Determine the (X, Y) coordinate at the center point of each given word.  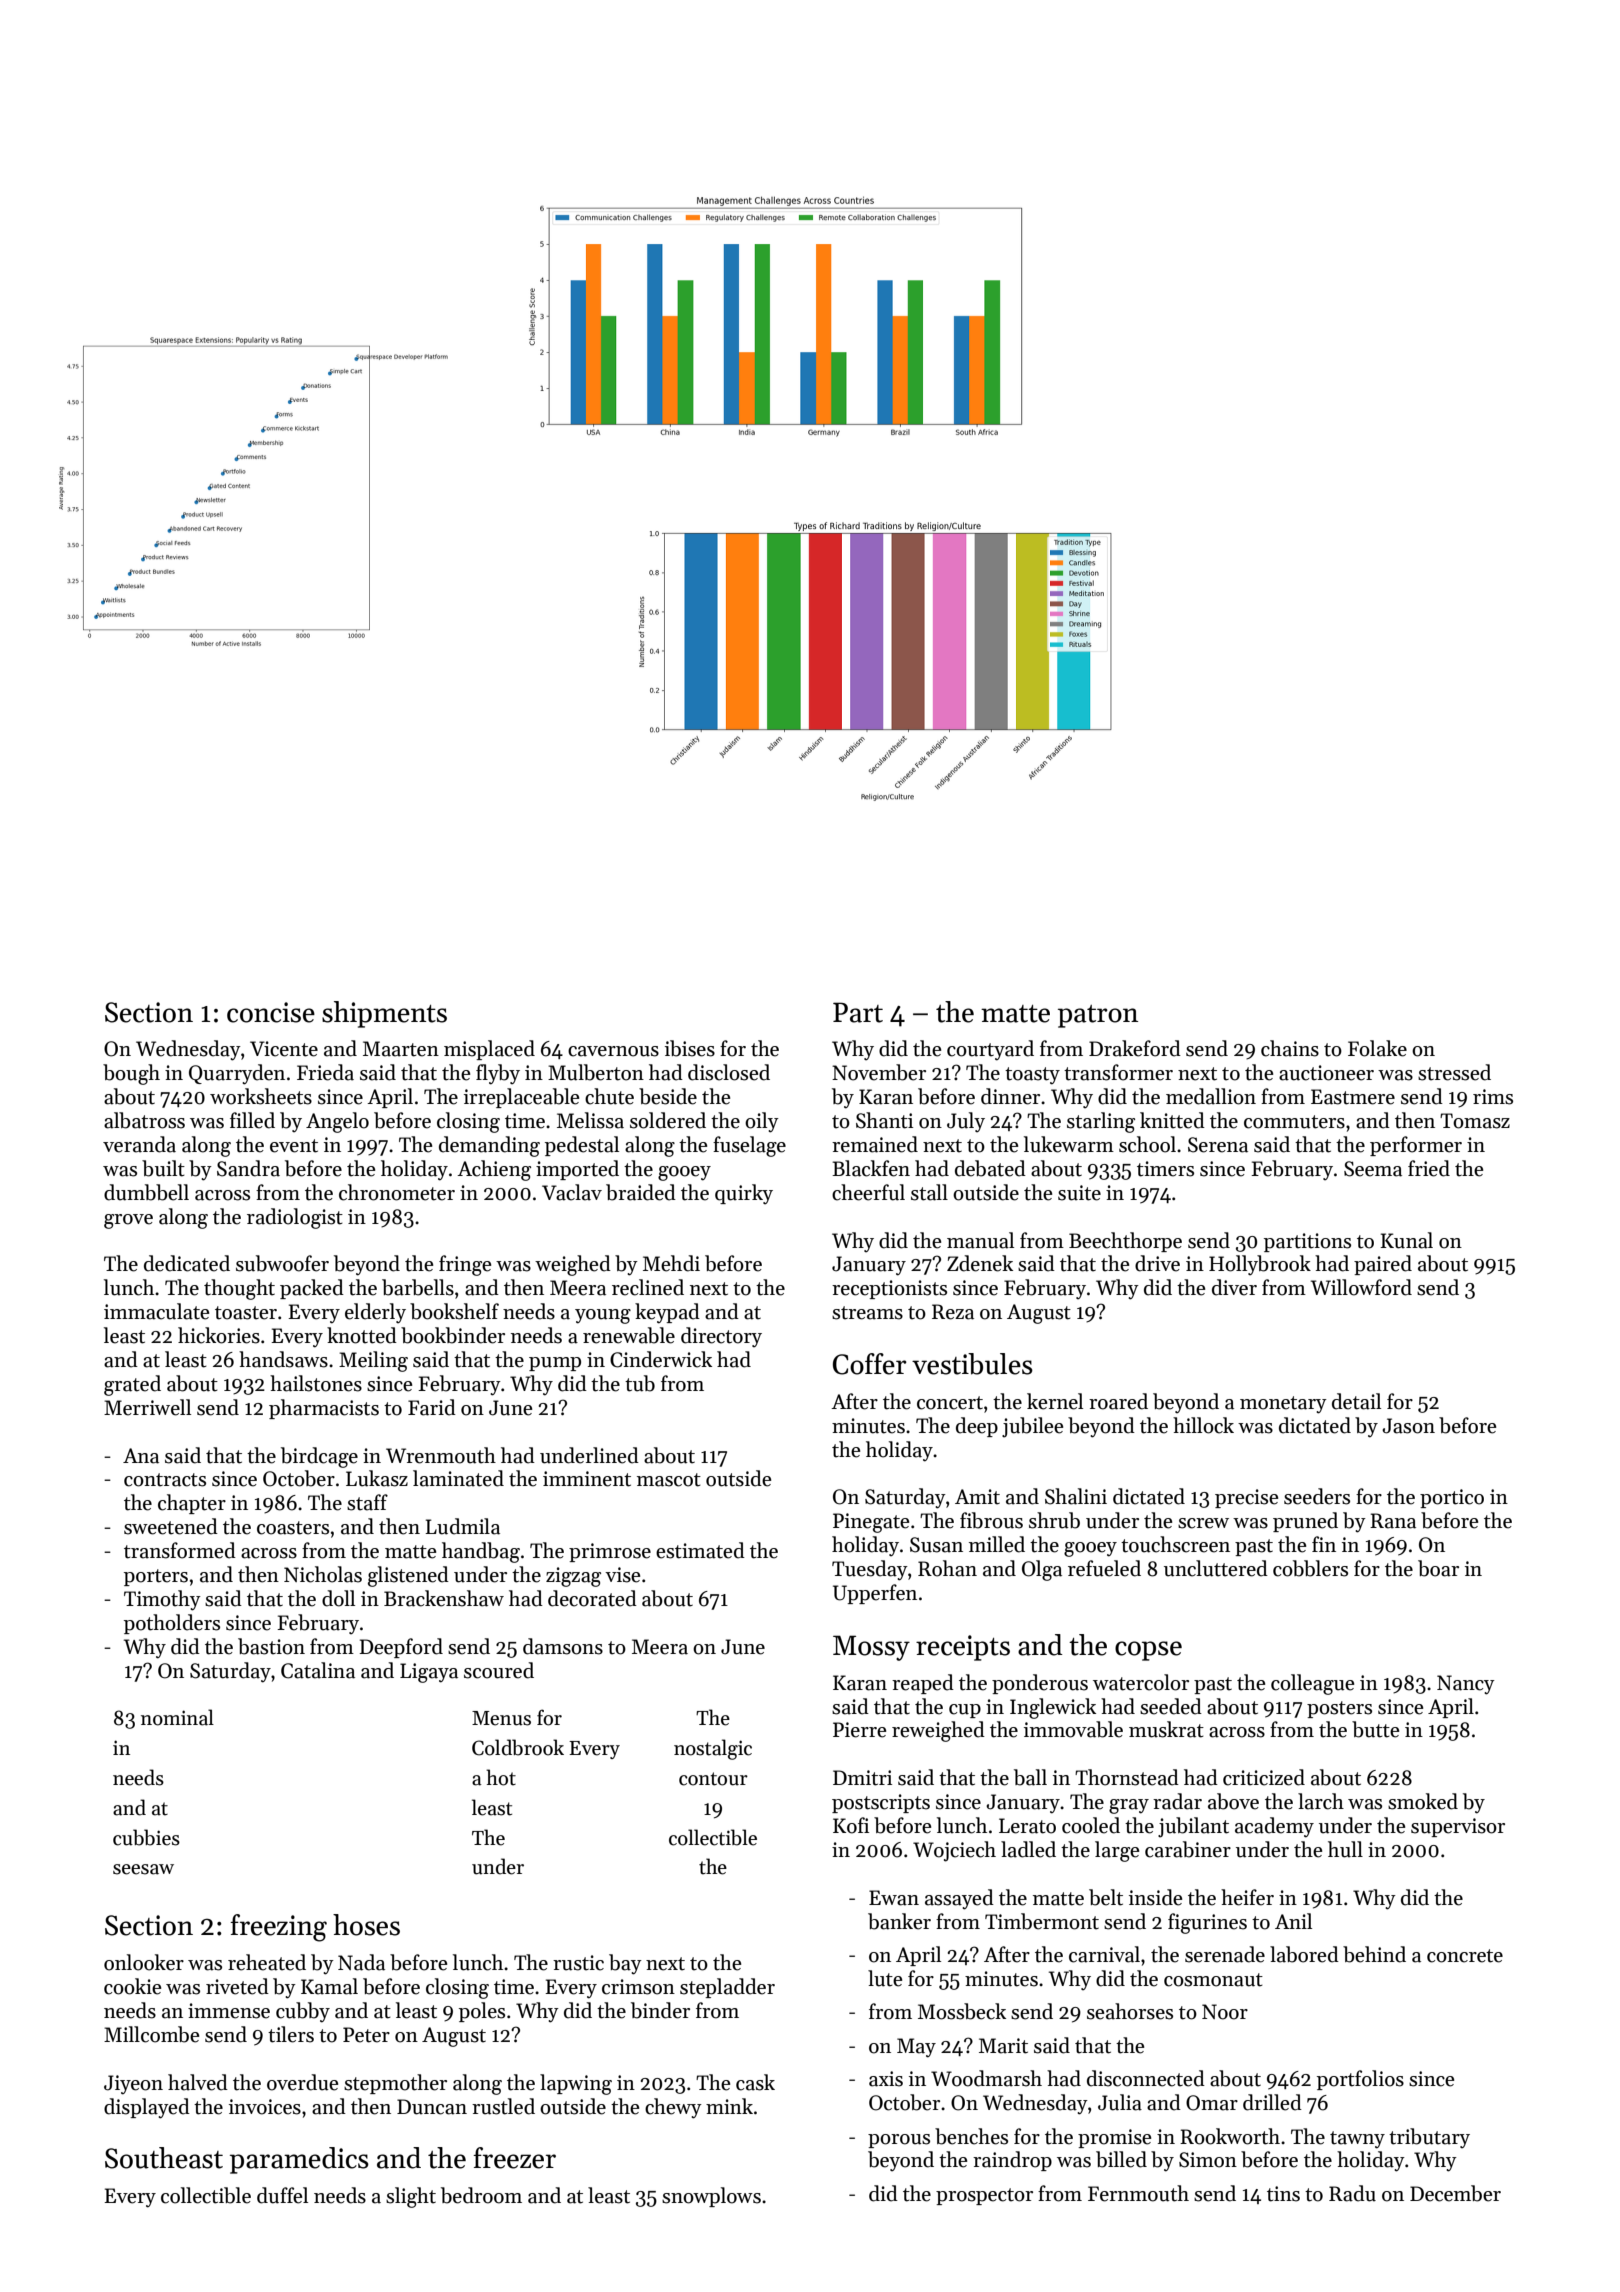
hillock (1203, 1425)
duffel (282, 2195)
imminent (587, 1479)
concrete (1465, 1956)
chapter (192, 1504)
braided (641, 1192)
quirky (744, 1194)
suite (1079, 1193)
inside (1155, 1897)
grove (128, 1221)
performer (1416, 1146)
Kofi (851, 1825)
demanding (489, 1146)
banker (899, 1921)
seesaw (143, 1869)
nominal (177, 1717)
